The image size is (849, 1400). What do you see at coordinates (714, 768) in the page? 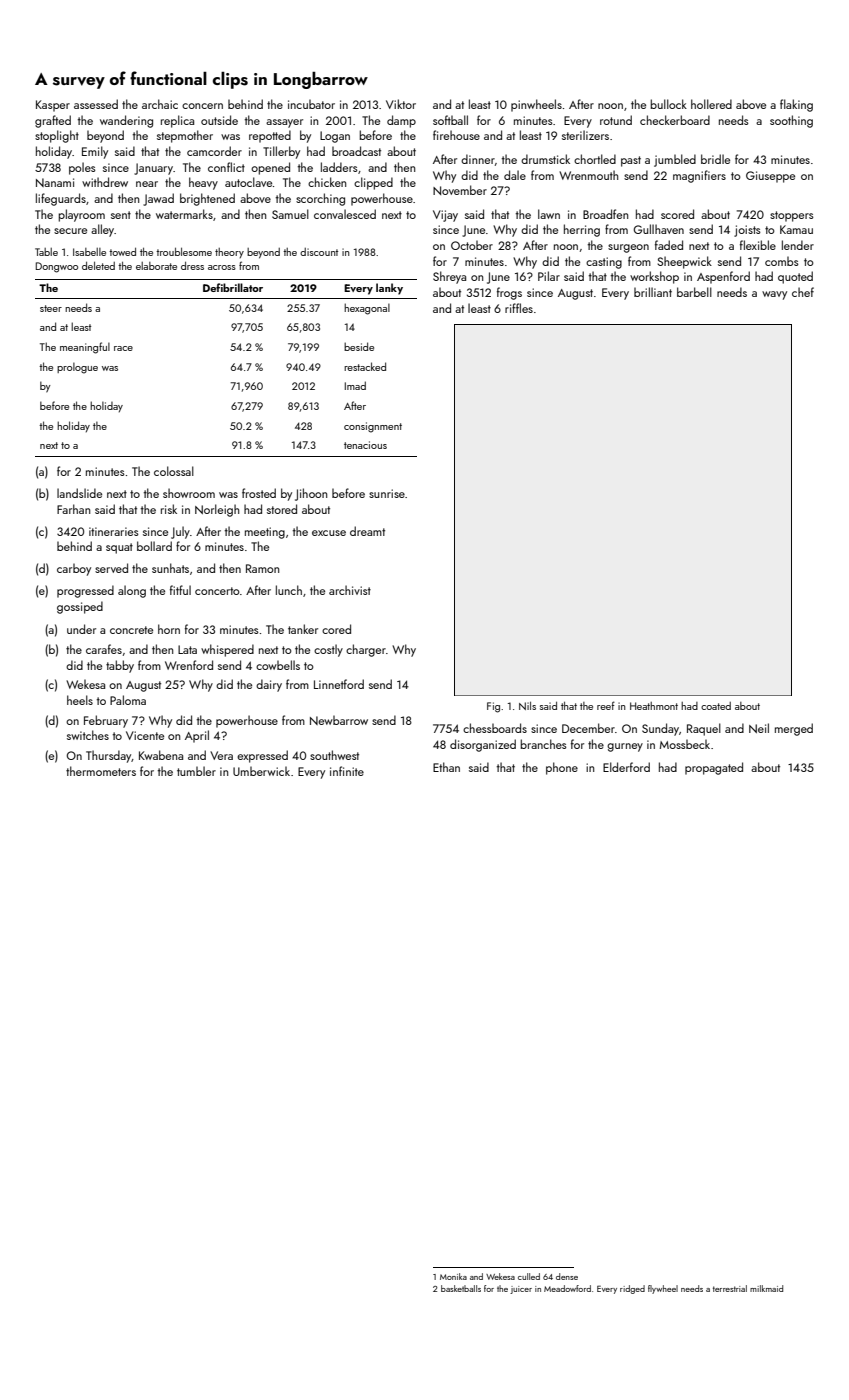
I see `propagated` at bounding box center [714, 768].
